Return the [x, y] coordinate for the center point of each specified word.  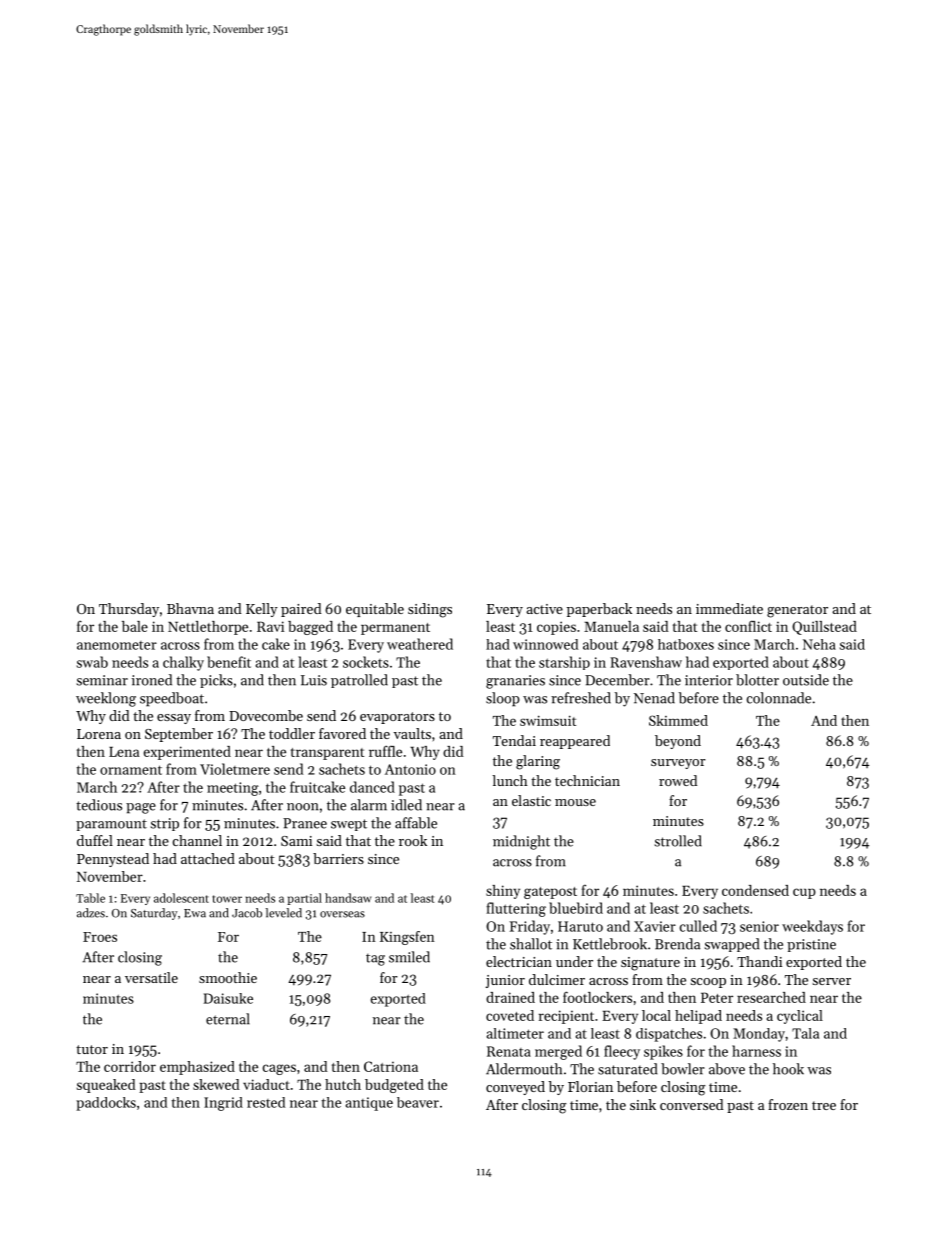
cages [279, 1069]
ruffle [385, 751]
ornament [131, 770]
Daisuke [228, 998]
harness [756, 1051]
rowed [678, 780]
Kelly [262, 610]
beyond [678, 742]
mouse [575, 802]
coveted [510, 1015]
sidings [430, 610]
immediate [729, 608]
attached [208, 858]
